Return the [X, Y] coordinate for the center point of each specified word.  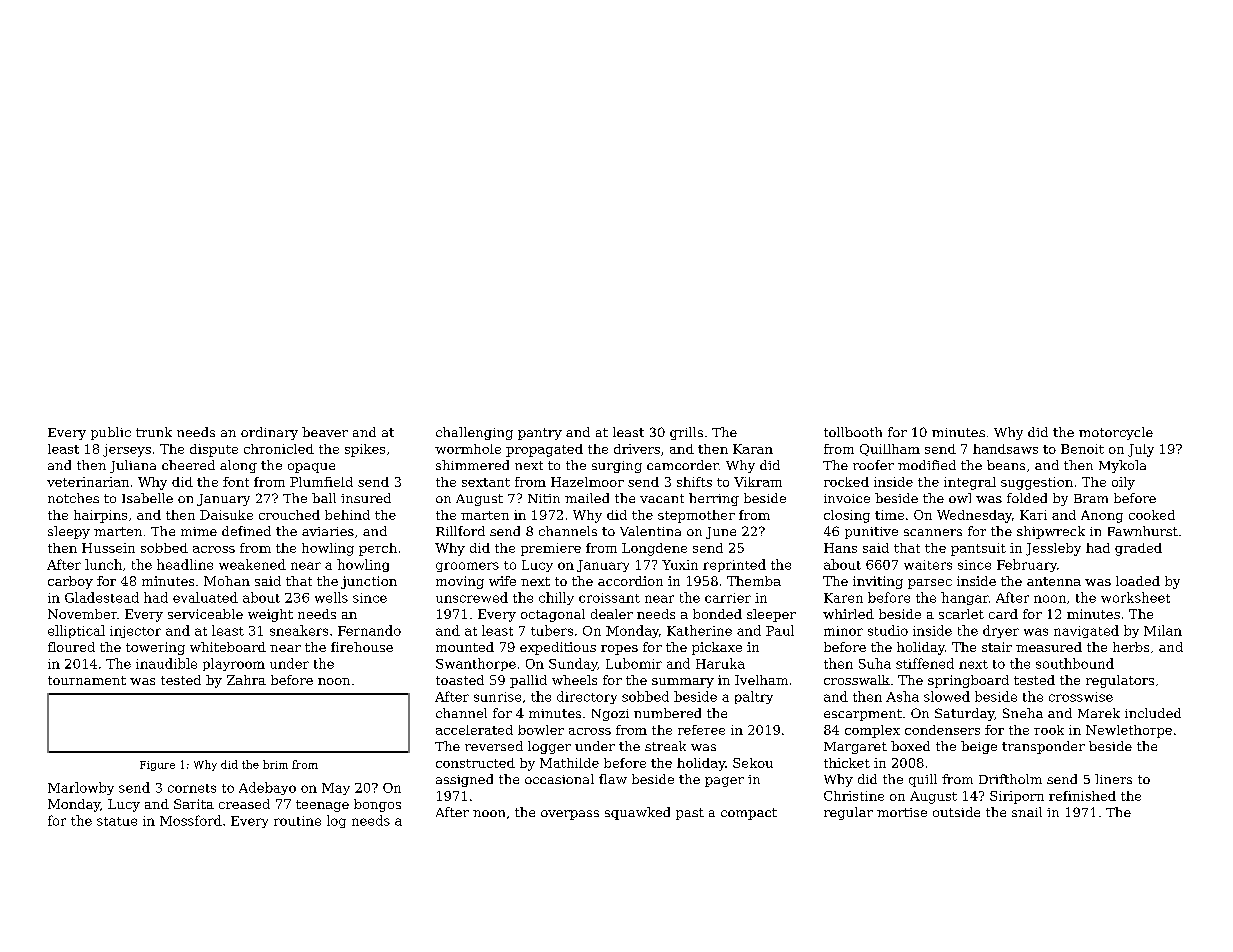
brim [275, 764]
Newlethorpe [1129, 731]
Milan [1163, 630]
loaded [1138, 581]
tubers [552, 630]
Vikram [758, 482]
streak [665, 746]
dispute [214, 450]
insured [366, 498]
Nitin [544, 498]
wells [331, 597]
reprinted [734, 565]
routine [297, 821]
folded [1027, 498]
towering [155, 648]
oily [1123, 483]
